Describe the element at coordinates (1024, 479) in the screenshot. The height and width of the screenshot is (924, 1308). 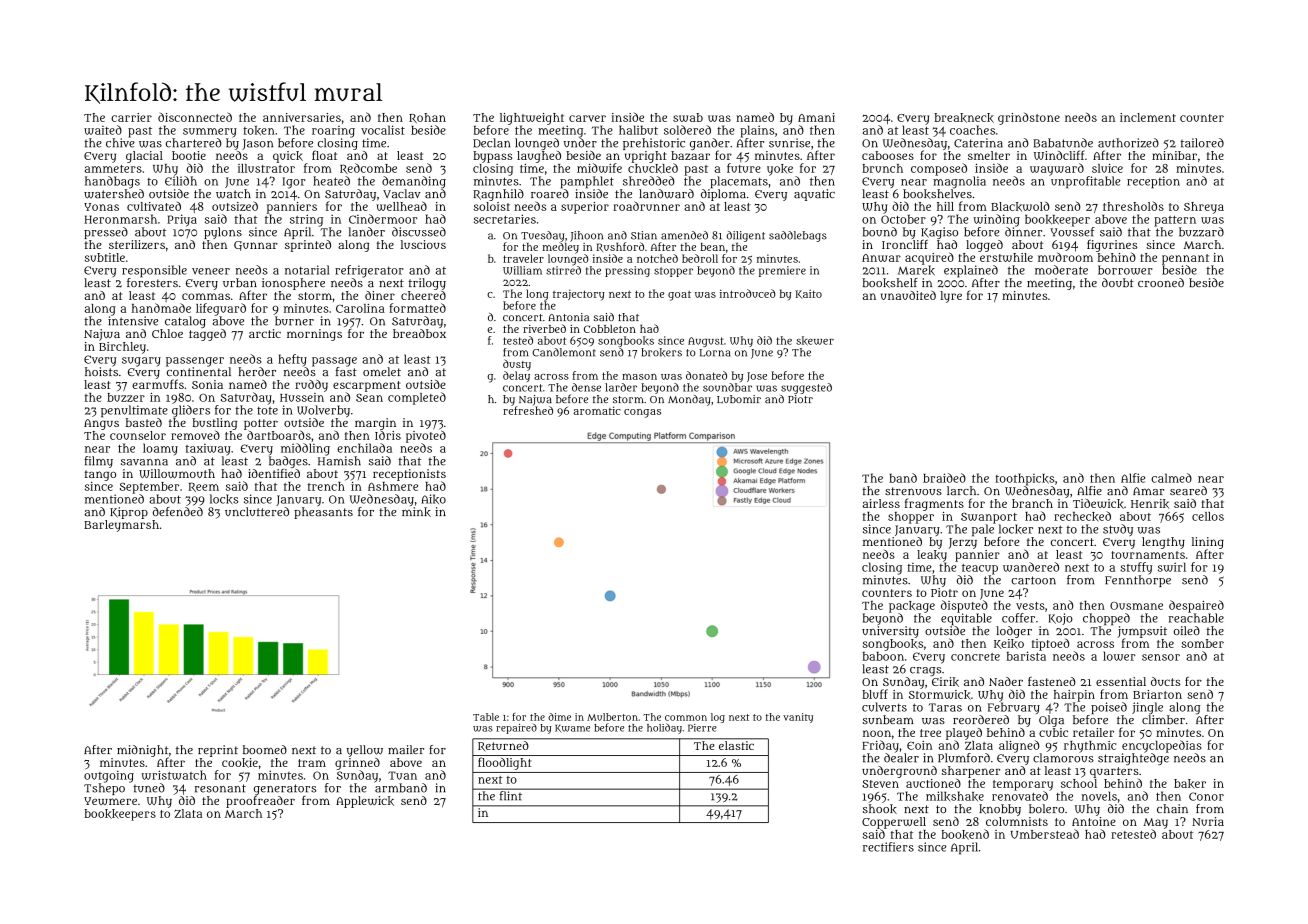
I see `toothpicks` at that location.
